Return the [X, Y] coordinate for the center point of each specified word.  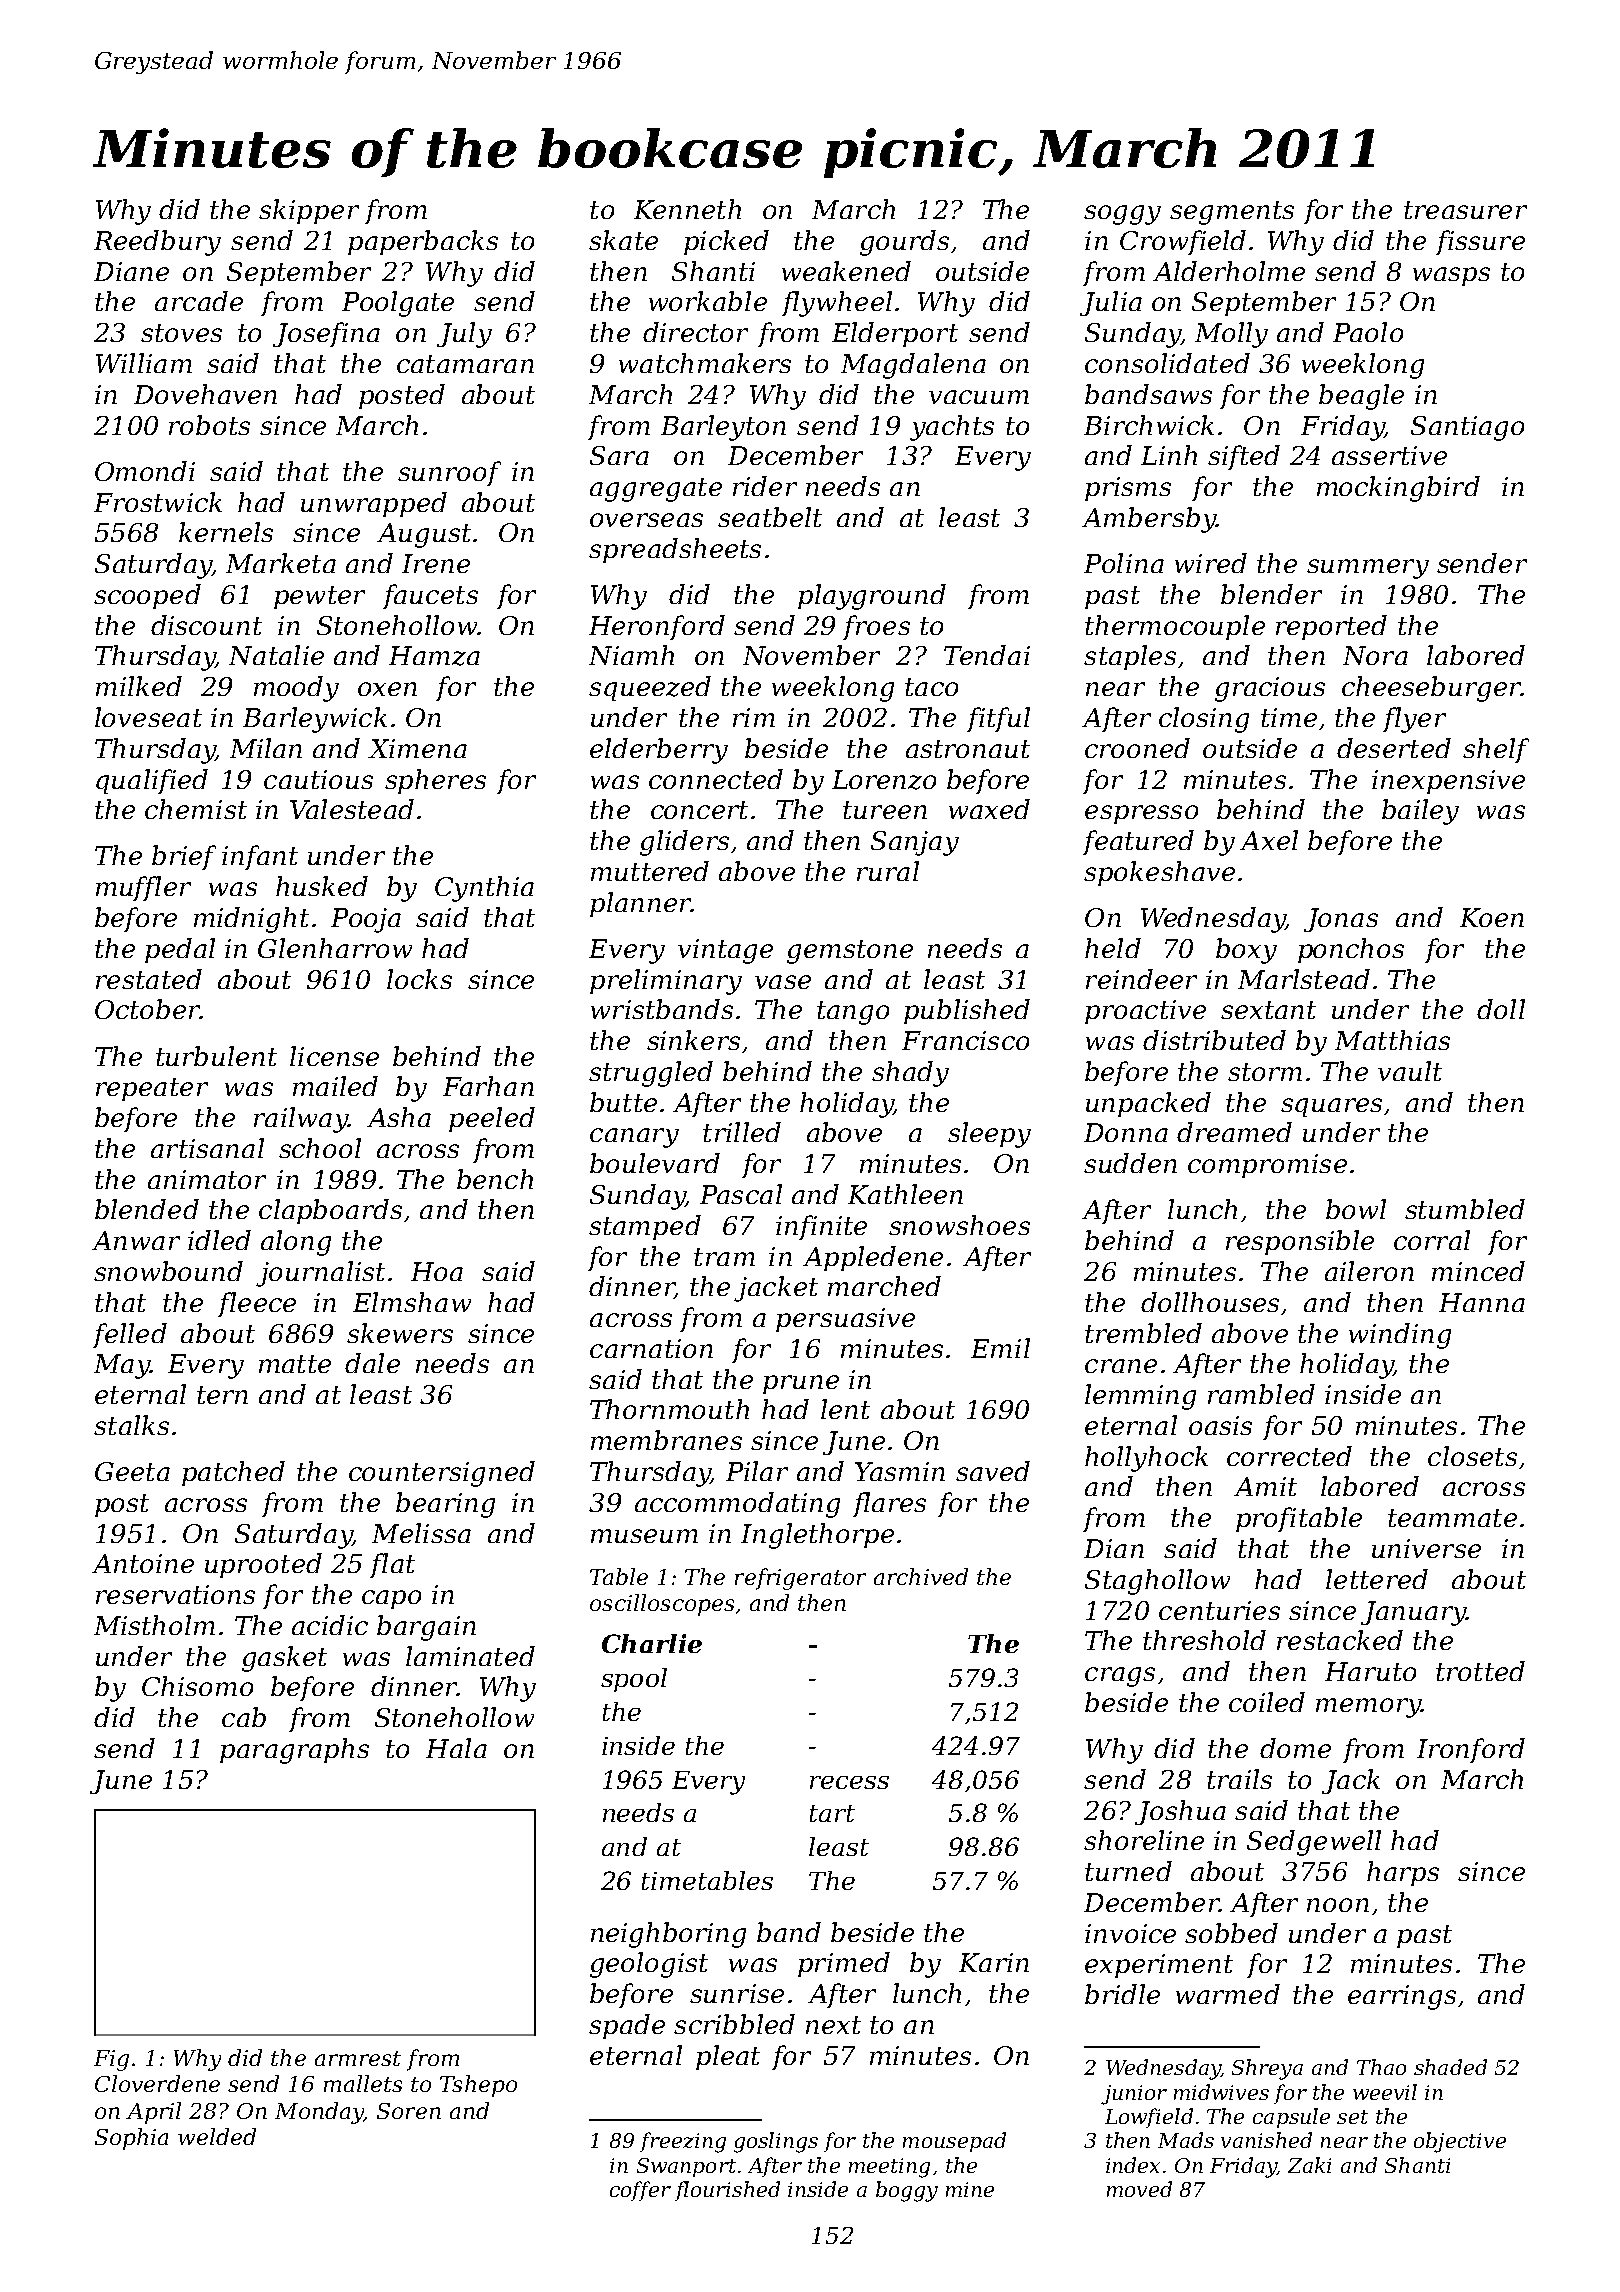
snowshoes [959, 1225]
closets [1472, 1456]
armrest [358, 2058]
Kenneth [687, 209]
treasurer [1465, 210]
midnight [251, 920]
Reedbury [157, 243]
